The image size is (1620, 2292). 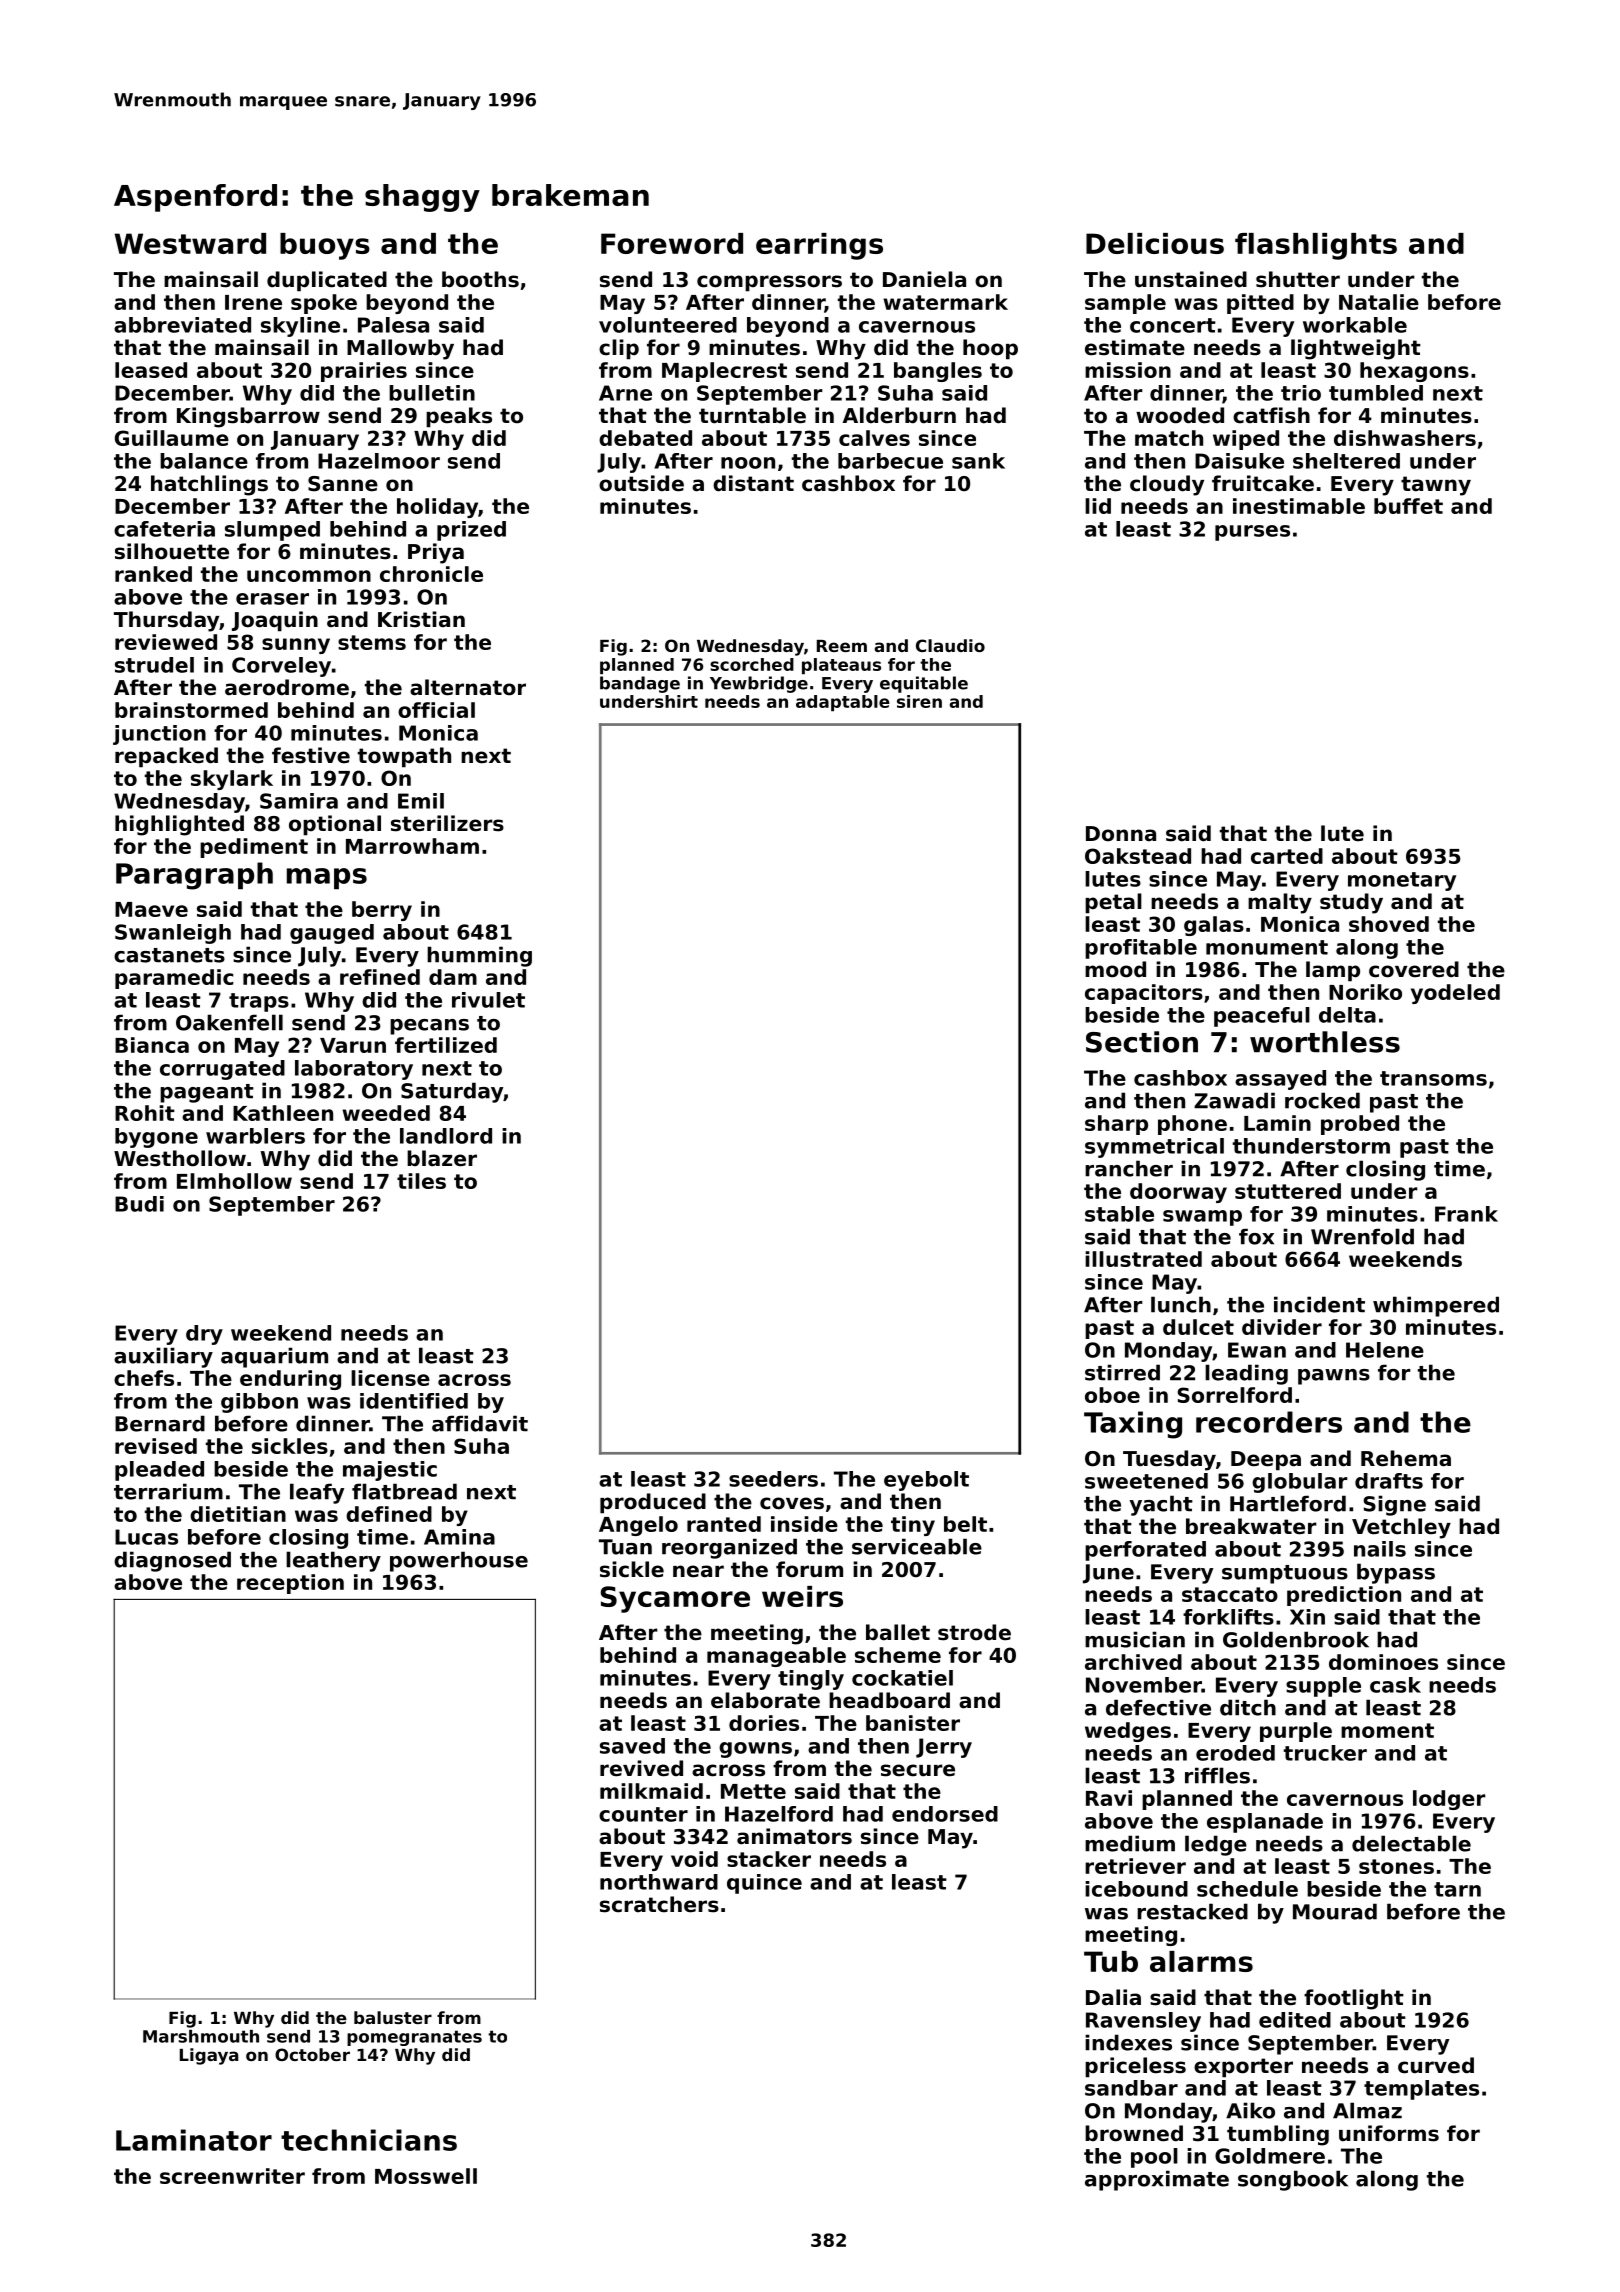 I want to click on official, so click(x=436, y=710).
